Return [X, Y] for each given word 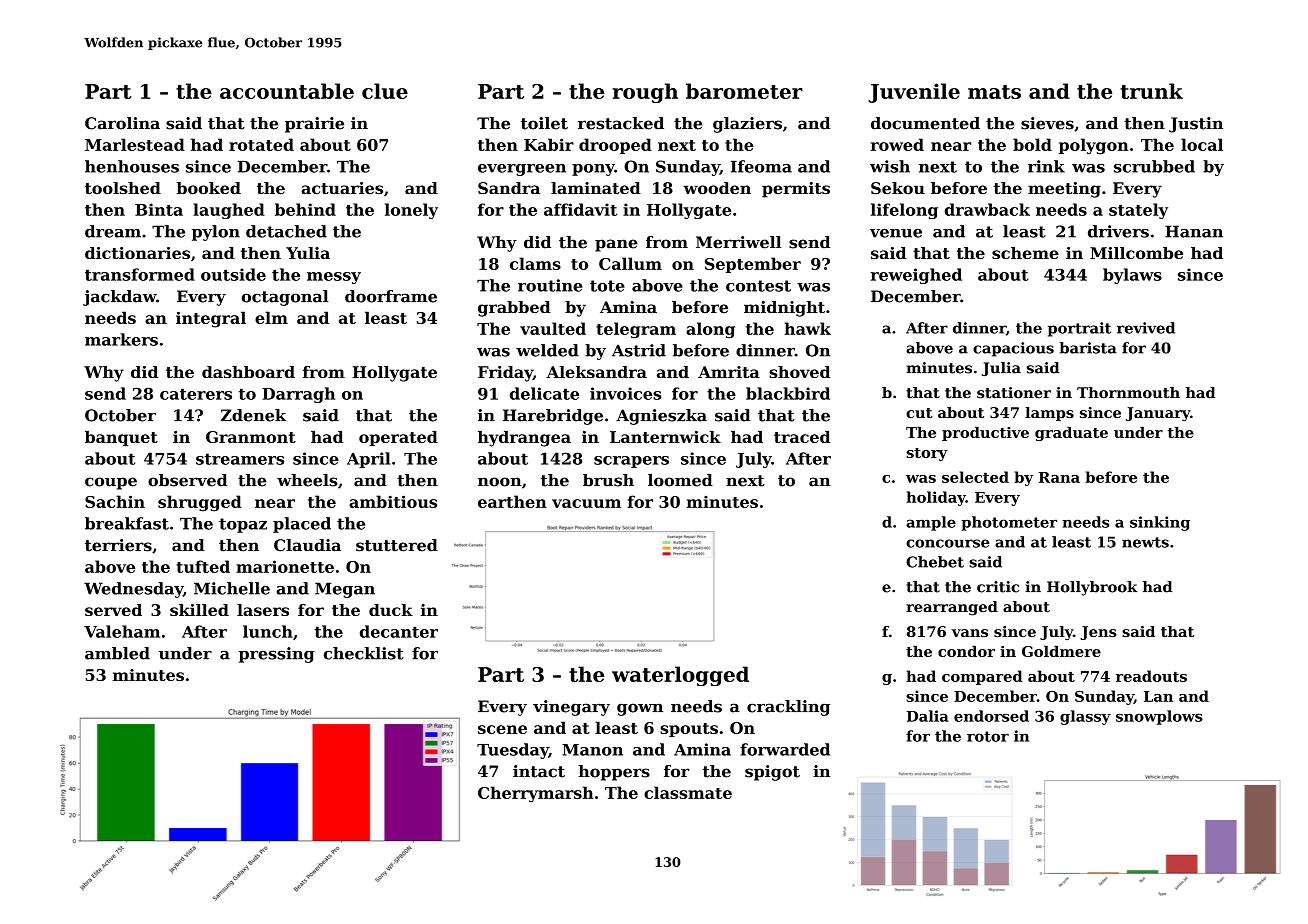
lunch [268, 631]
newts [1145, 542]
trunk [1151, 91]
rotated [261, 144]
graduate [1071, 434]
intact [539, 771]
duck [391, 610]
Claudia [307, 545]
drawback [987, 209]
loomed [680, 480]
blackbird [788, 393]
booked [209, 188]
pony [593, 170]
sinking [1160, 523]
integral [211, 319]
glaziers [747, 125]
